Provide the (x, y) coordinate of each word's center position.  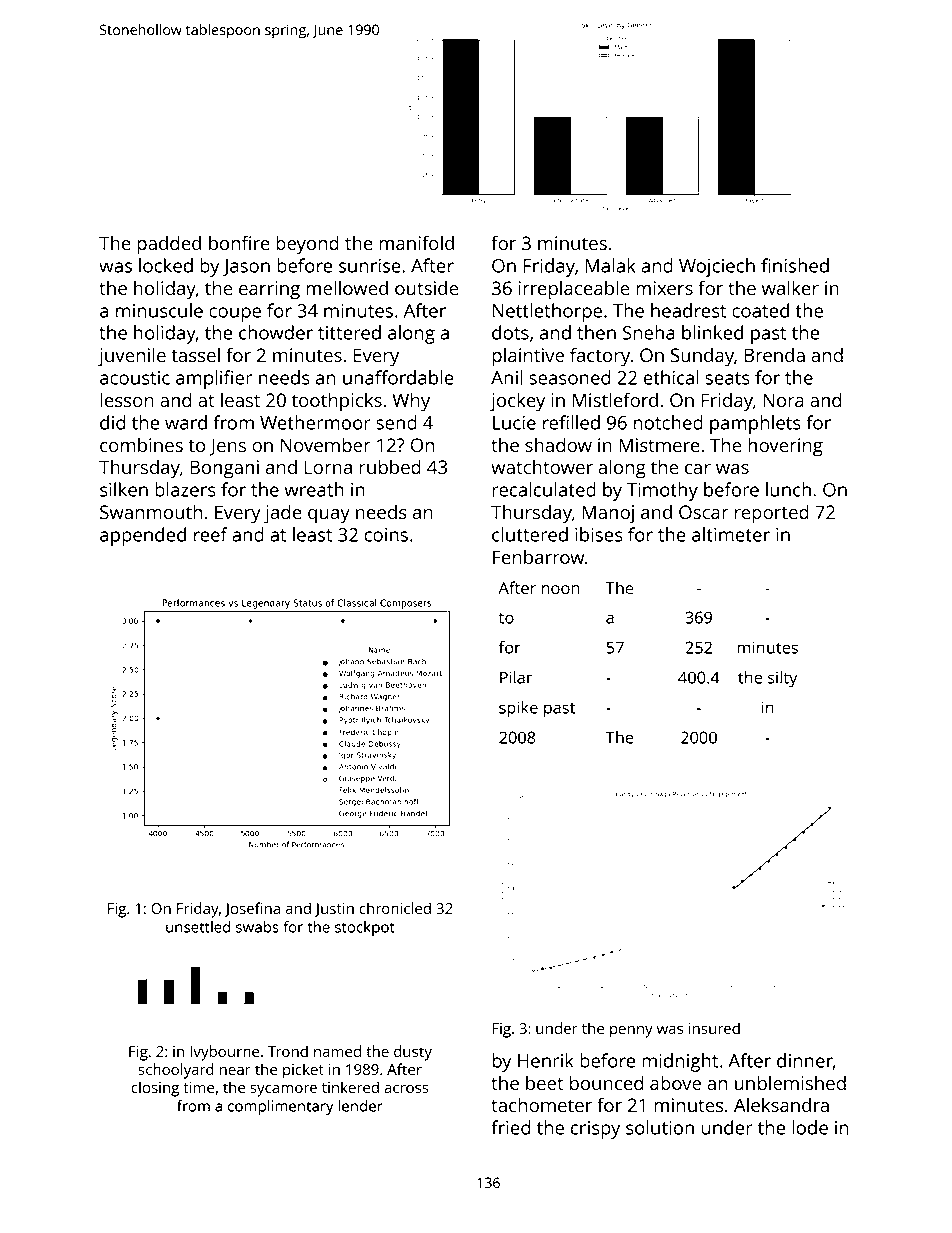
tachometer (541, 1104)
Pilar (516, 677)
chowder (276, 332)
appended (143, 536)
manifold (416, 242)
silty (782, 679)
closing (155, 1089)
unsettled (198, 927)
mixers (664, 288)
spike (518, 709)
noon (560, 589)
